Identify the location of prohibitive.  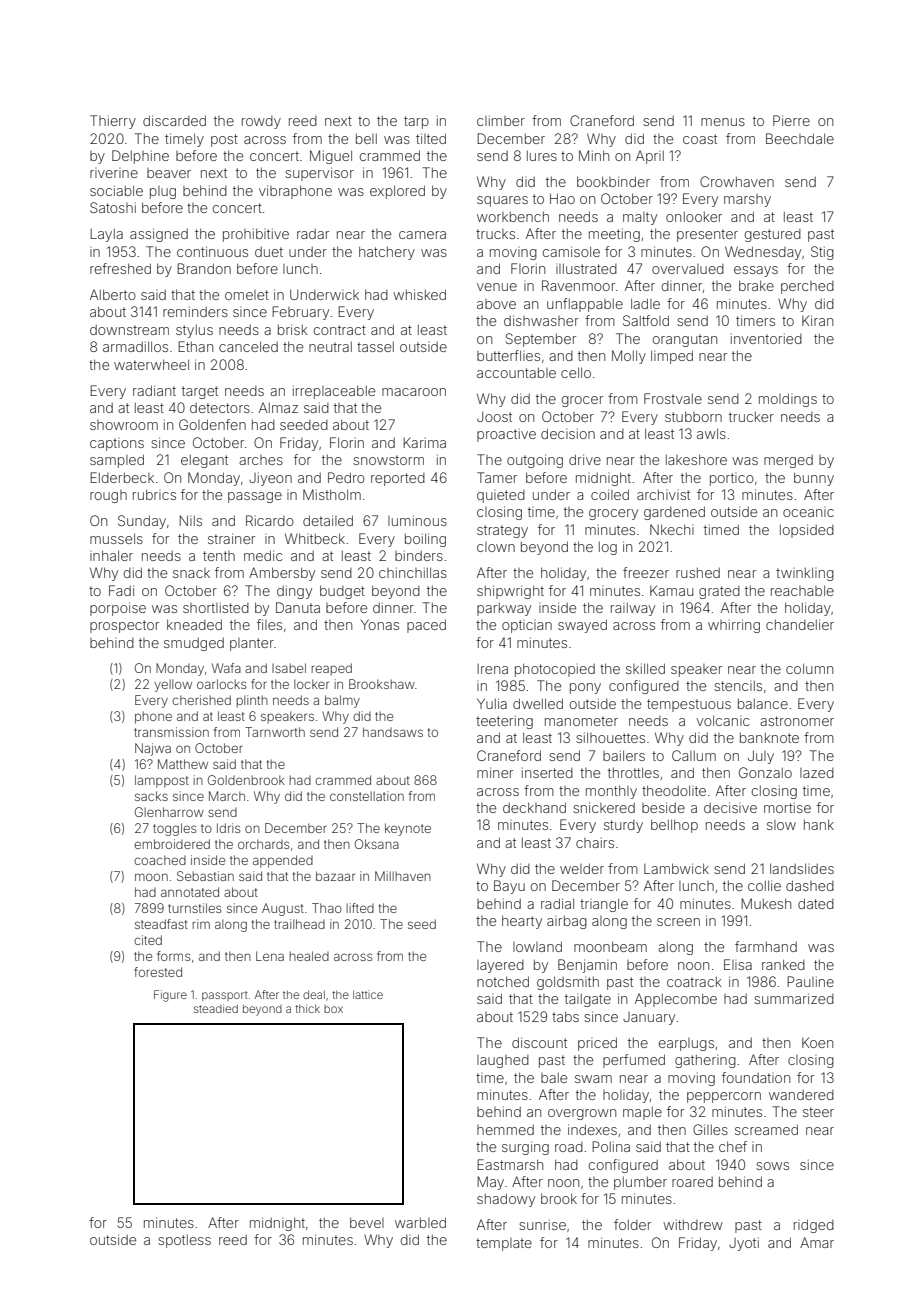
(256, 235).
